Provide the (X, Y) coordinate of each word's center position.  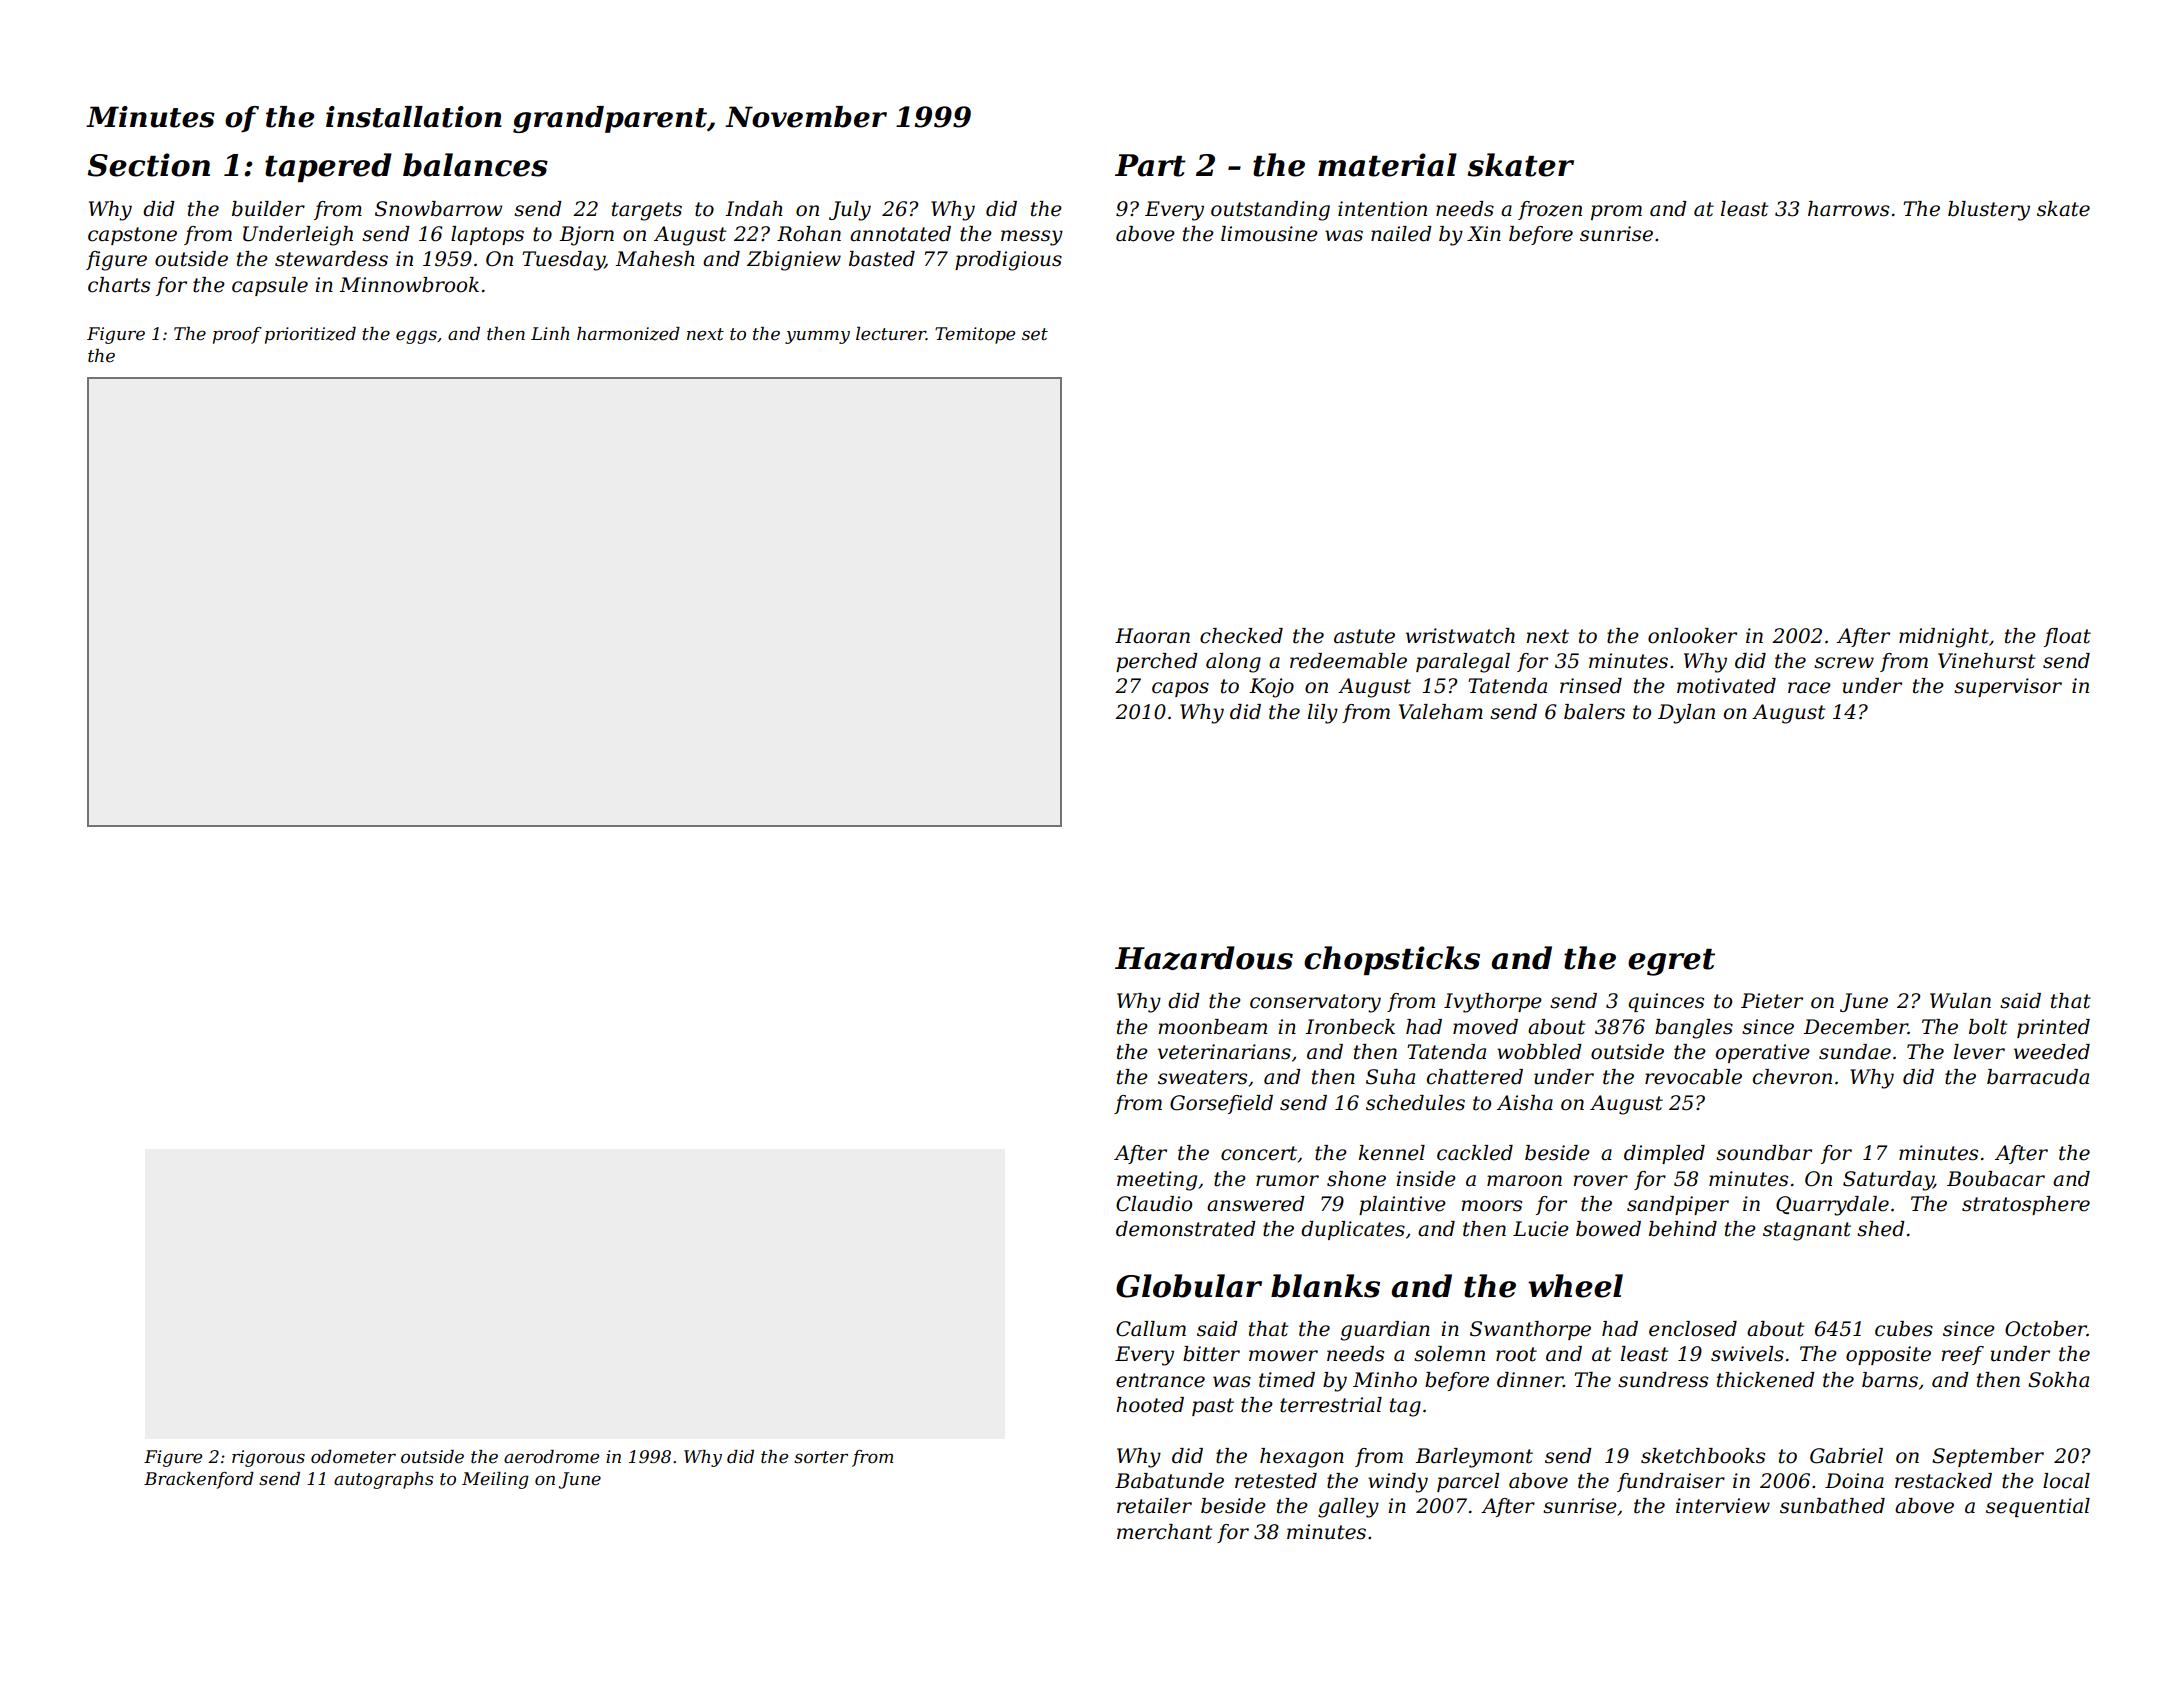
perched (1157, 662)
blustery (1989, 211)
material (1387, 165)
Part (1150, 165)
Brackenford (199, 1480)
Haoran (1152, 636)
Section (148, 165)
